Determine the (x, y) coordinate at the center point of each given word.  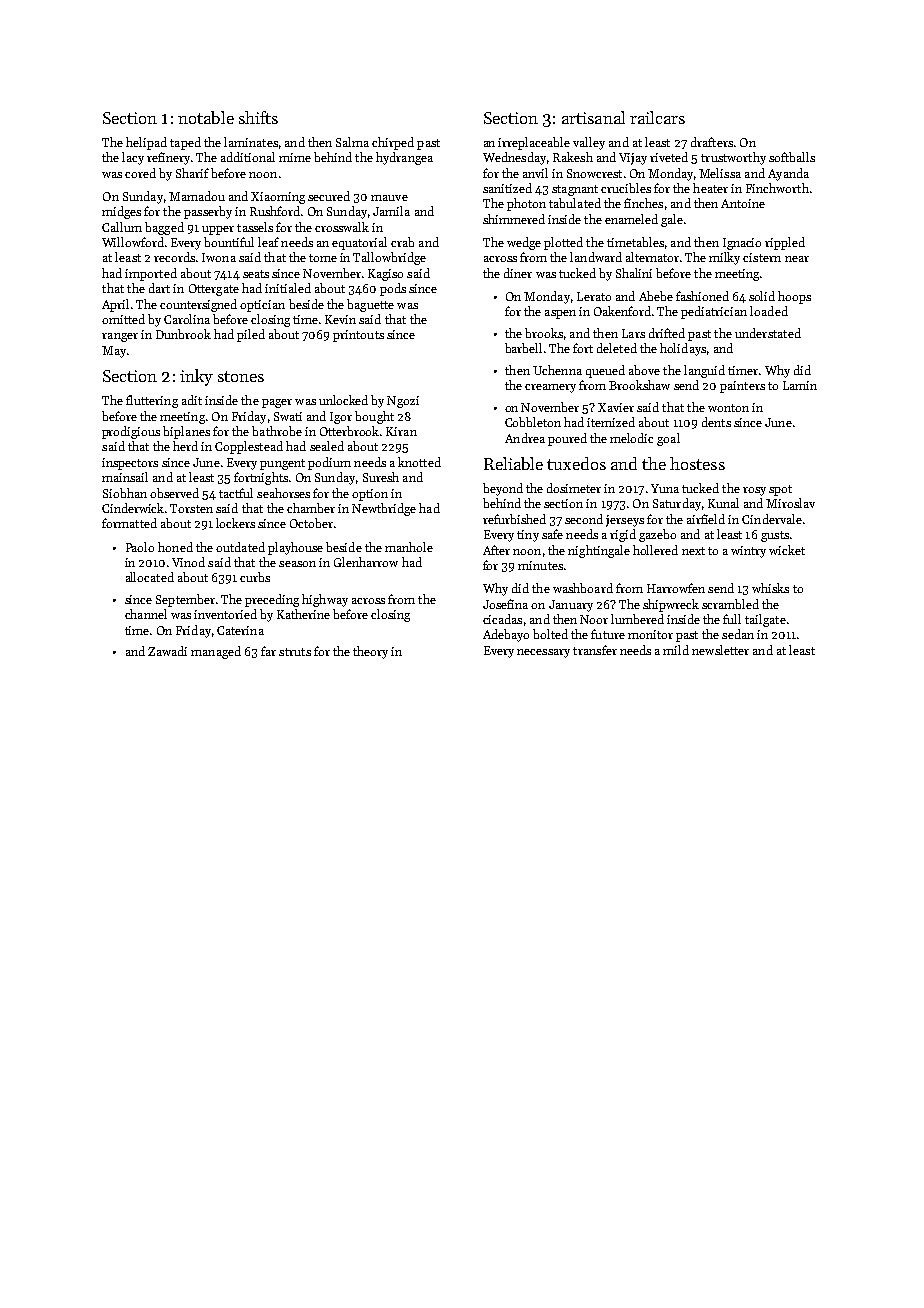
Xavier (616, 407)
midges (121, 212)
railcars (657, 117)
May (114, 352)
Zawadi (167, 651)
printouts (358, 336)
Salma (352, 142)
